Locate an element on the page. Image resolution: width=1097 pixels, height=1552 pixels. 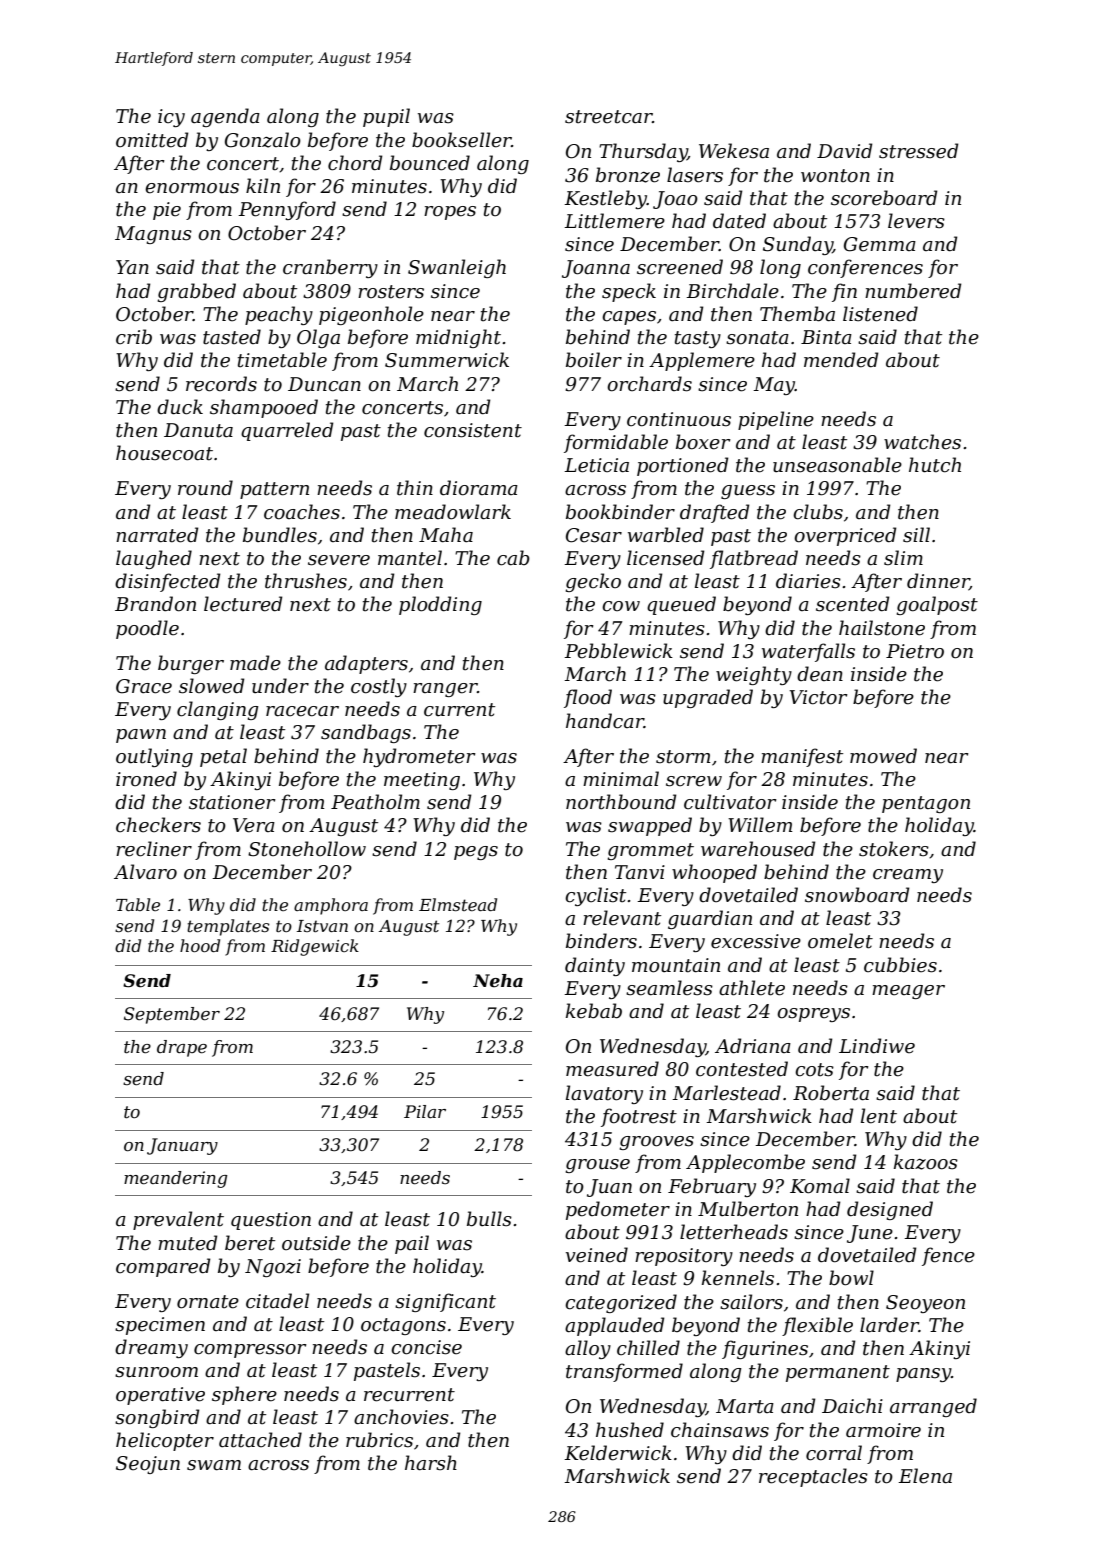
hutch is located at coordinates (935, 465).
